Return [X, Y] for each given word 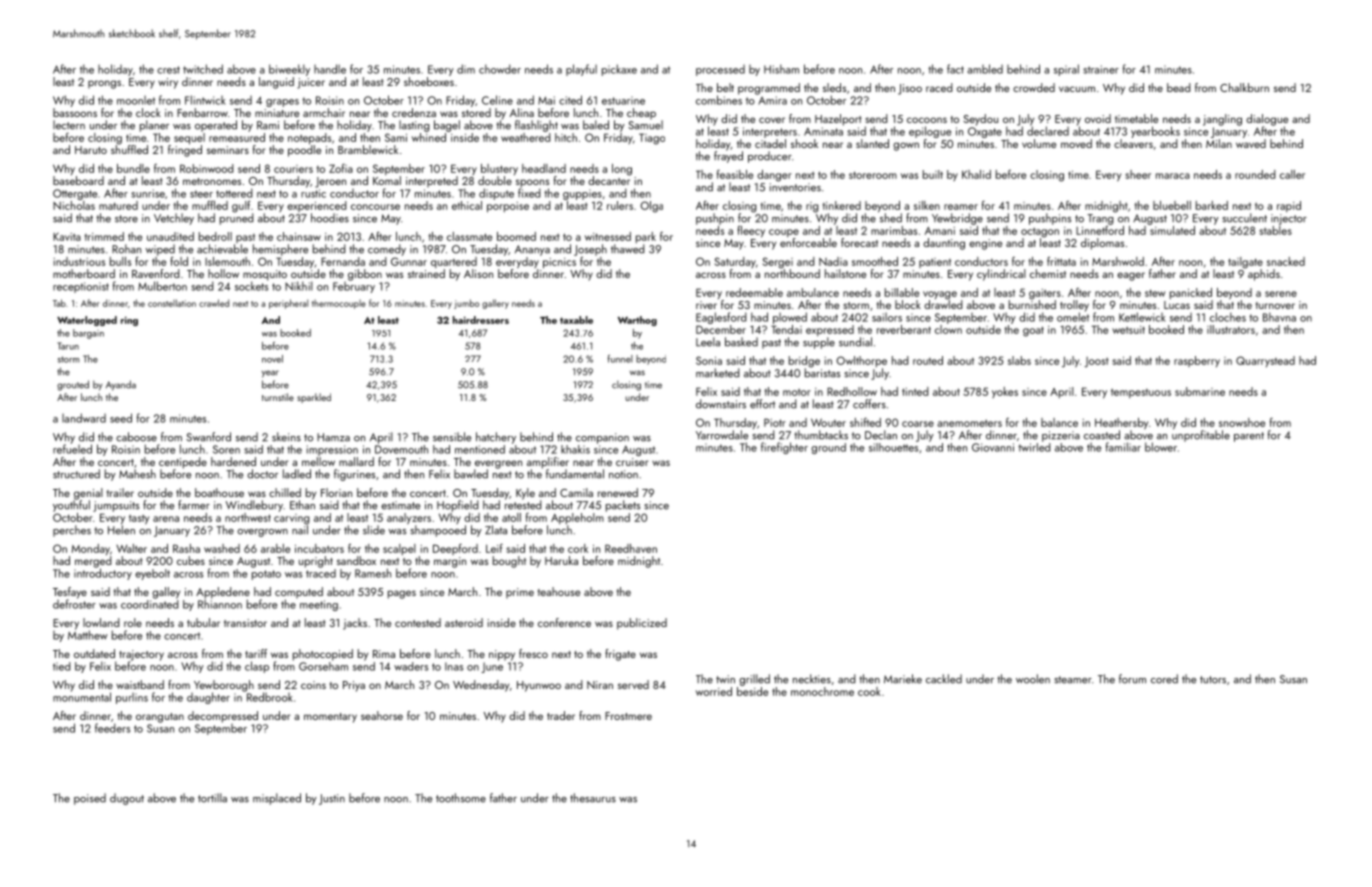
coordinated [150, 604]
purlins [132, 698]
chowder [500, 69]
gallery [495, 304]
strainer [1101, 69]
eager [1131, 276]
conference [564, 622]
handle [330, 69]
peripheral [288, 304]
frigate [620, 655]
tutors [1213, 680]
